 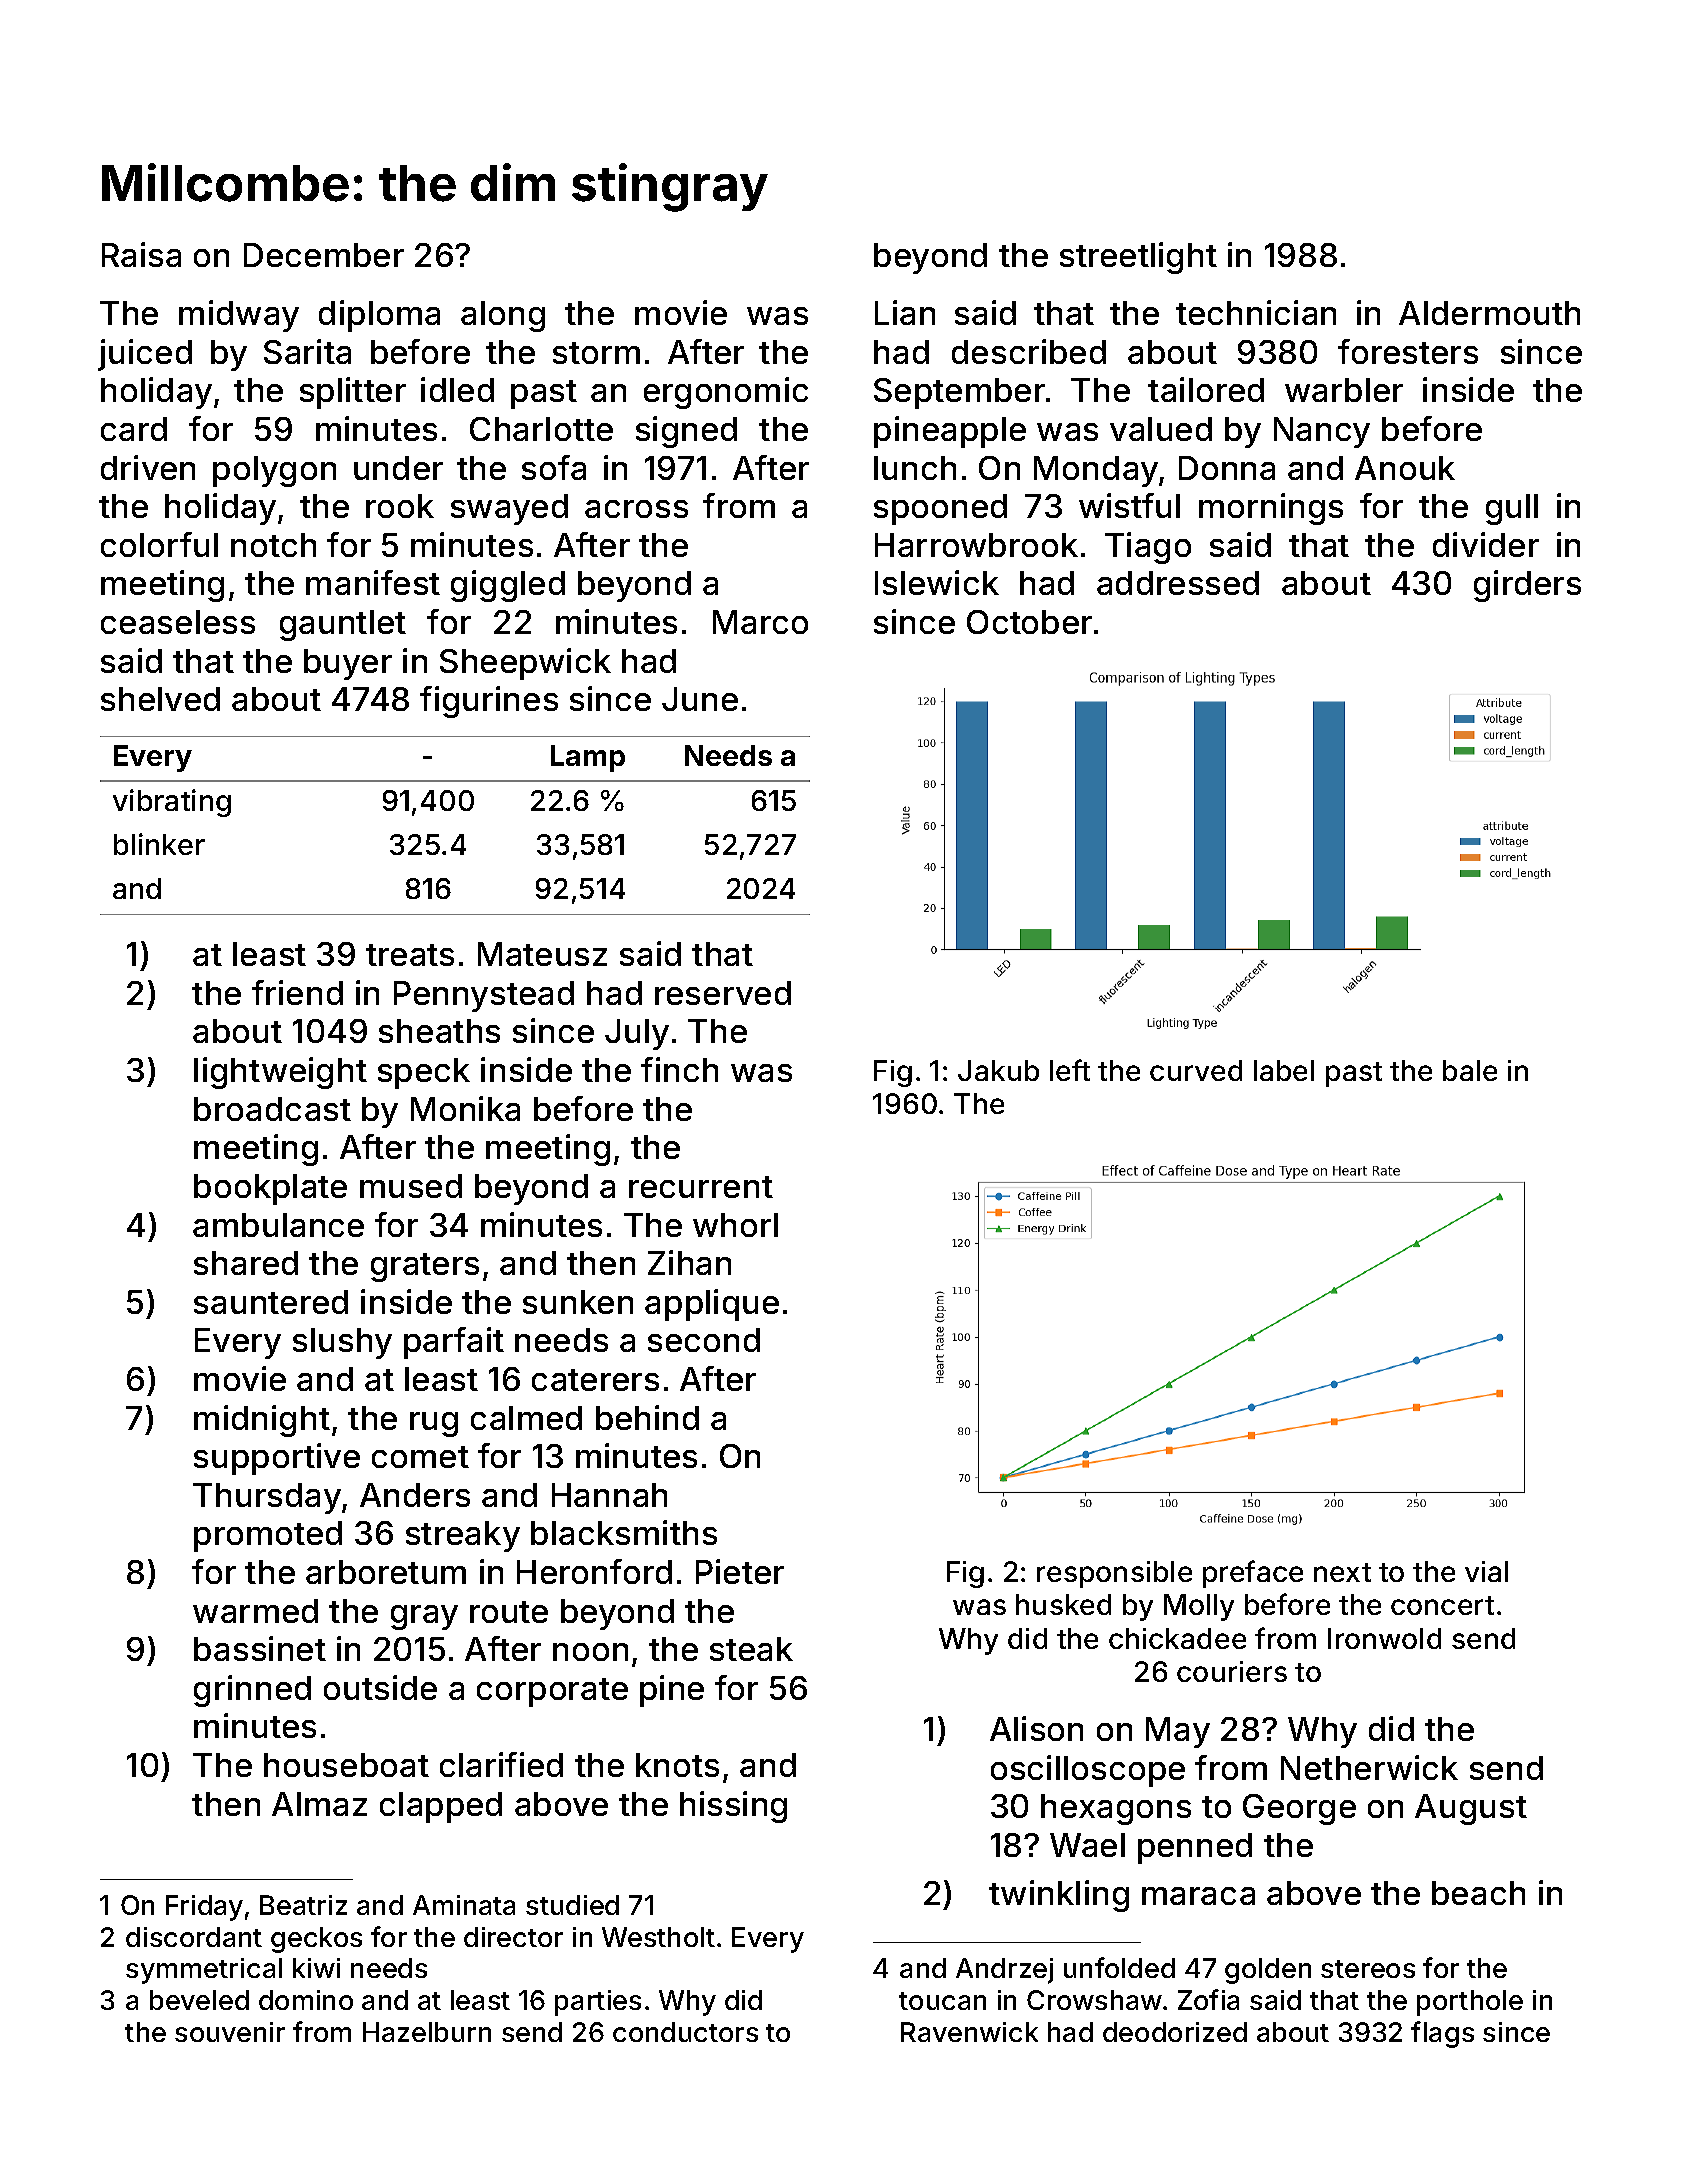 I want to click on Aldermouth, so click(x=1489, y=313).
